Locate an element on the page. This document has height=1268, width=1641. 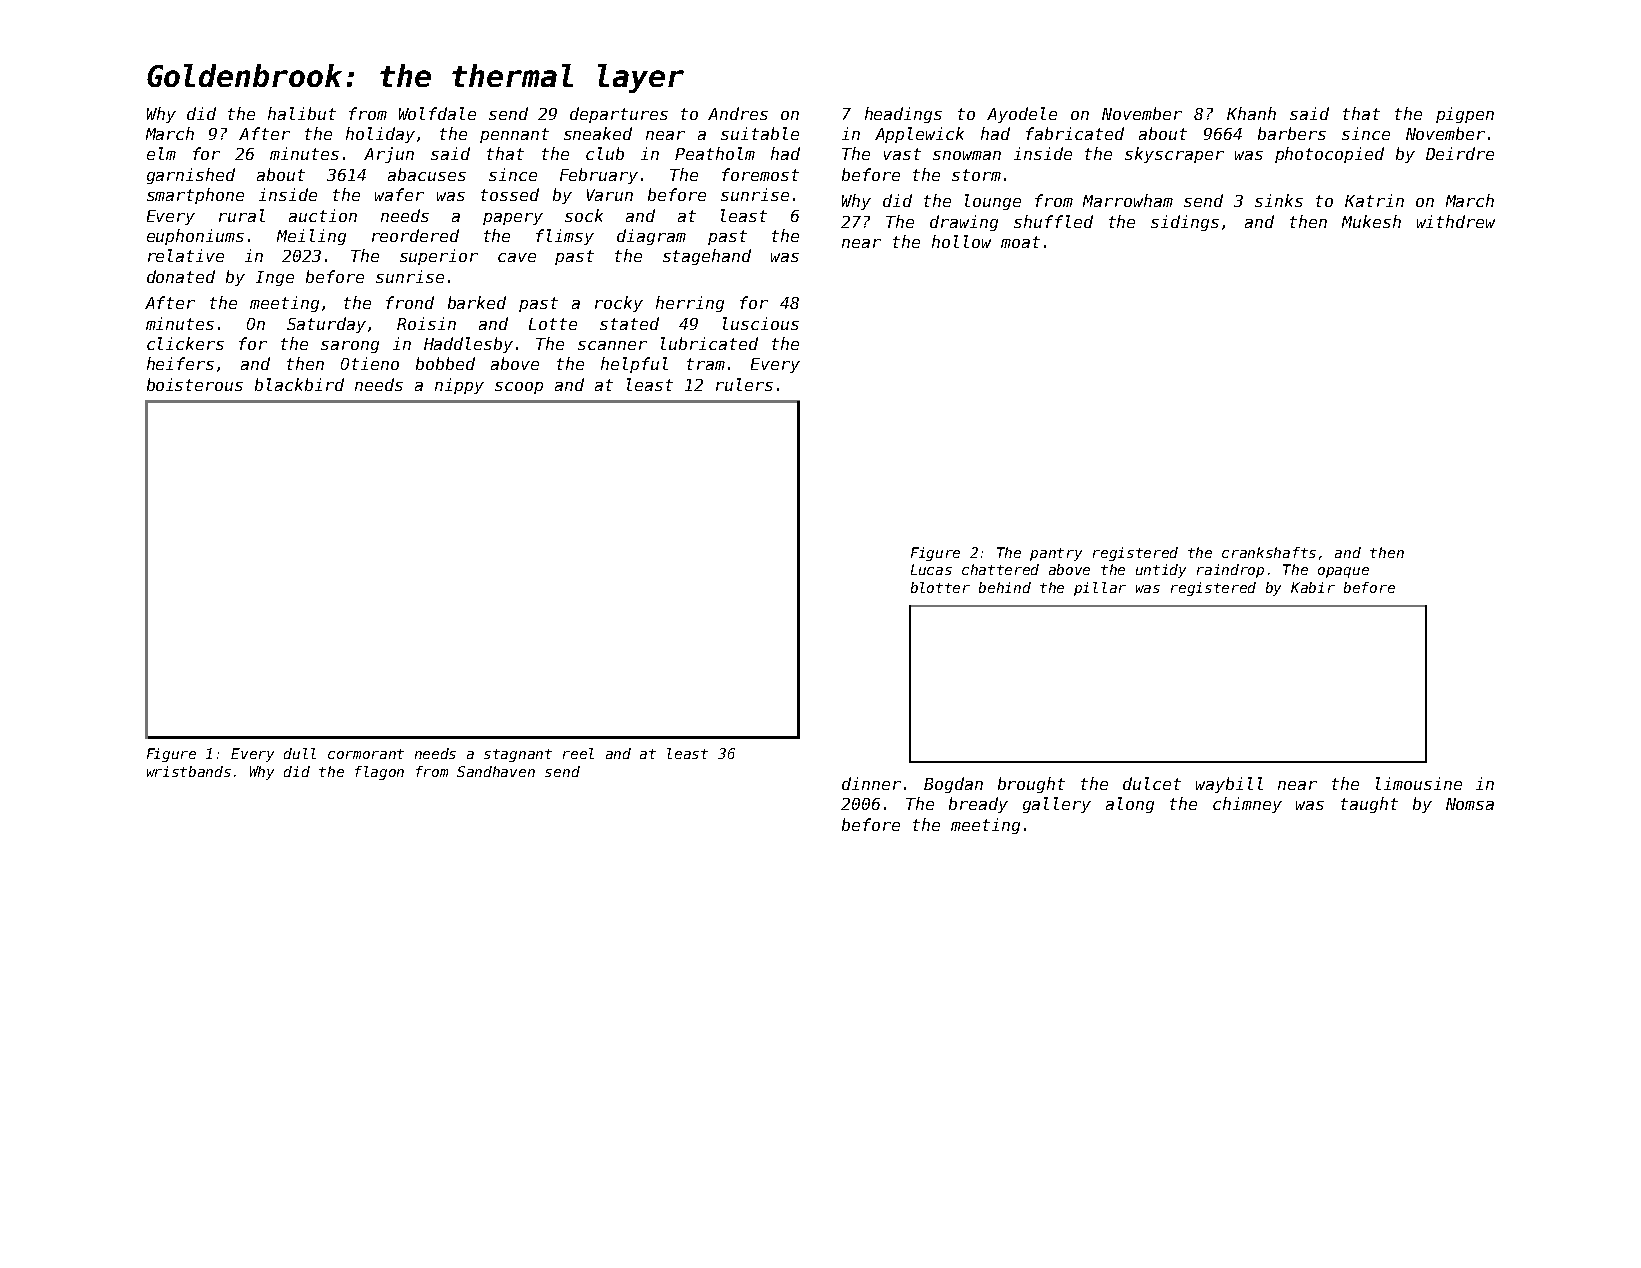
barbers is located at coordinates (1292, 133).
